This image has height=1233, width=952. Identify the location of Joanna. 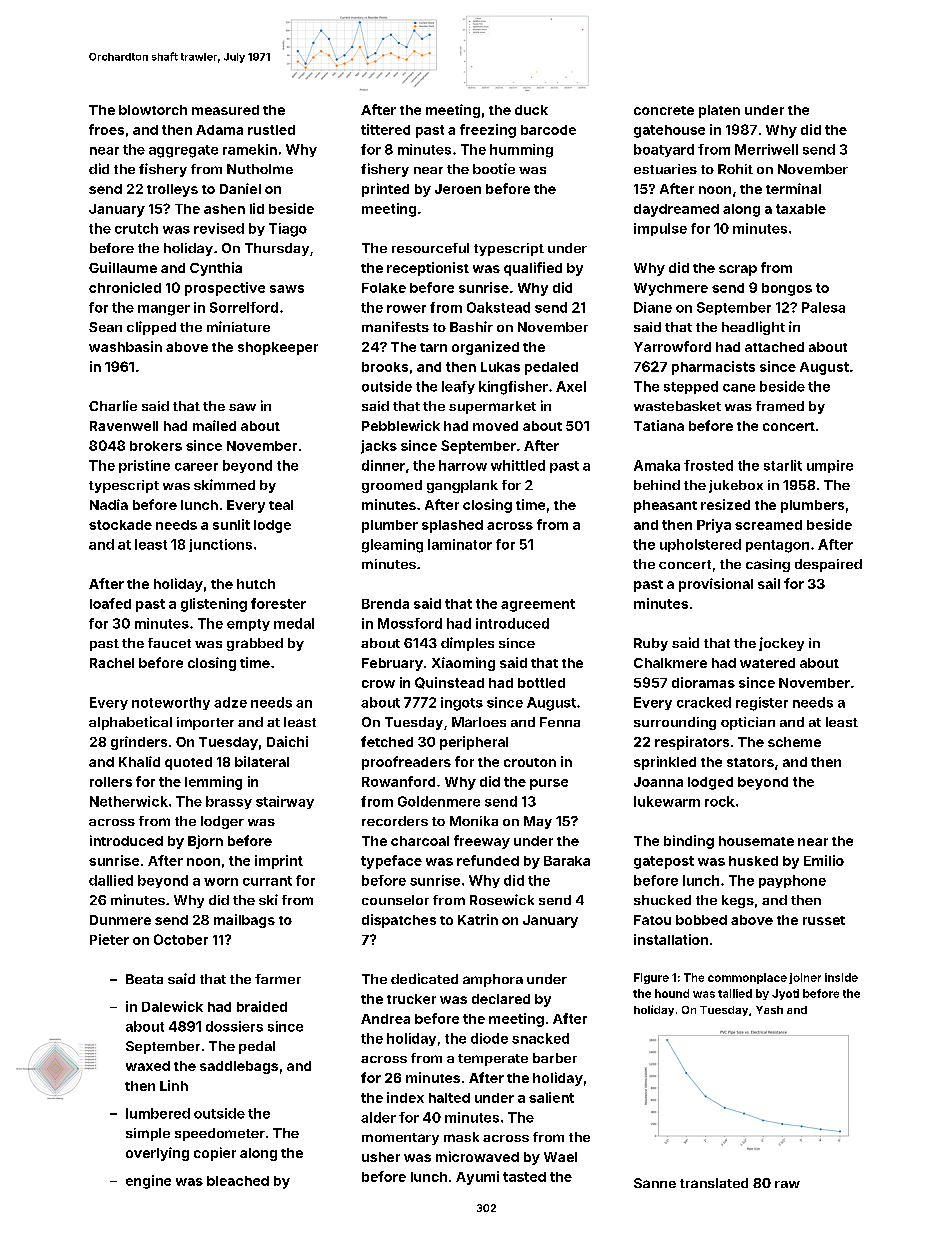
(658, 782).
